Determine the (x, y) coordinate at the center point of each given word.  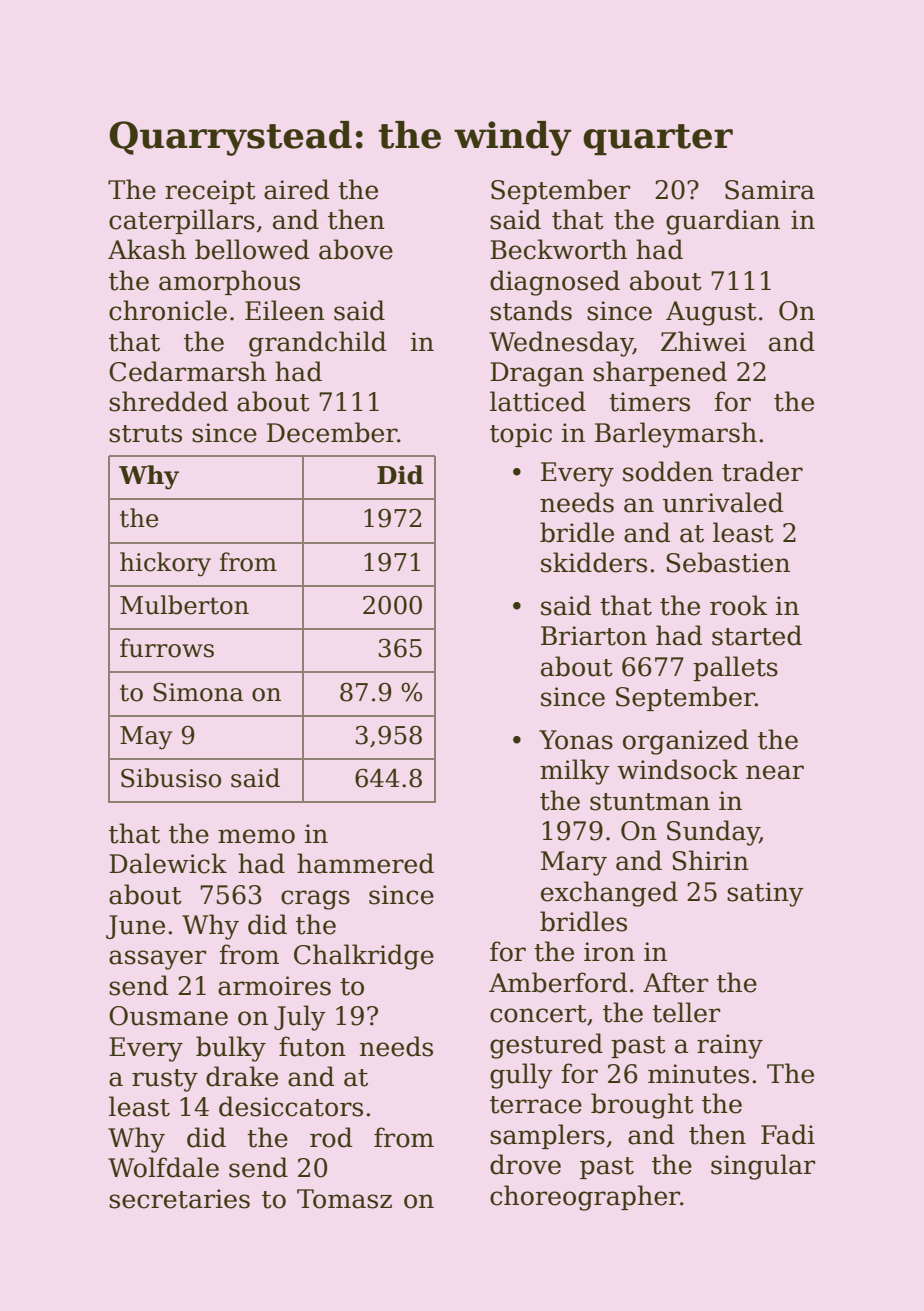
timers (649, 402)
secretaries (179, 1199)
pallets (735, 668)
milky (575, 772)
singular (763, 1167)
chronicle (168, 310)
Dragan (537, 374)
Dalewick (168, 863)
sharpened (660, 373)
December (332, 432)
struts (145, 434)
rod (331, 1137)
